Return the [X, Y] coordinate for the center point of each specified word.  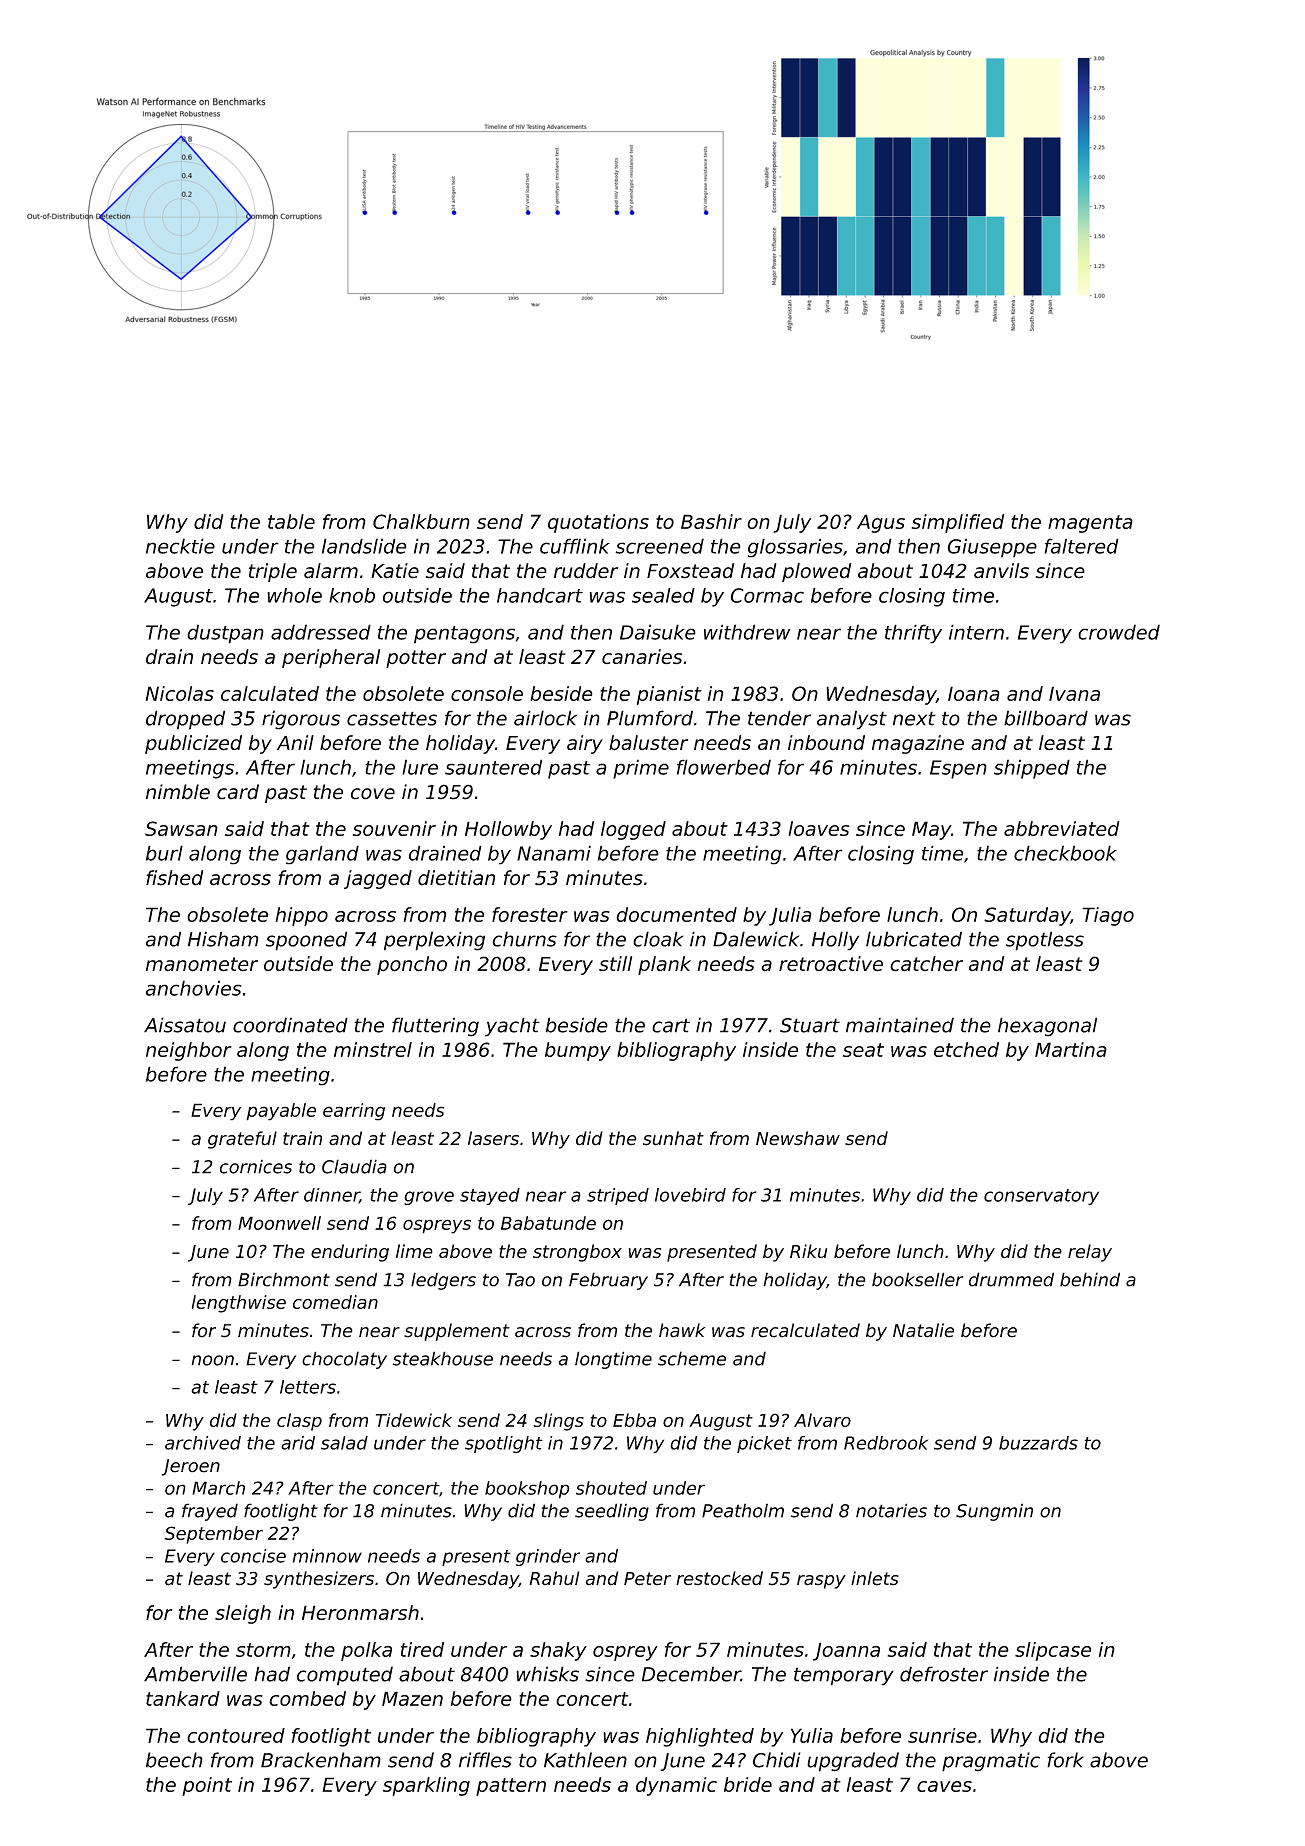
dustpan [225, 634]
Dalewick [756, 939]
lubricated [914, 939]
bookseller [917, 1279]
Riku [808, 1251]
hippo [302, 916]
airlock [545, 718]
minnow [327, 1556]
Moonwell [279, 1223]
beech [174, 1760]
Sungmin [994, 1512]
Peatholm [743, 1510]
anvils [1001, 571]
